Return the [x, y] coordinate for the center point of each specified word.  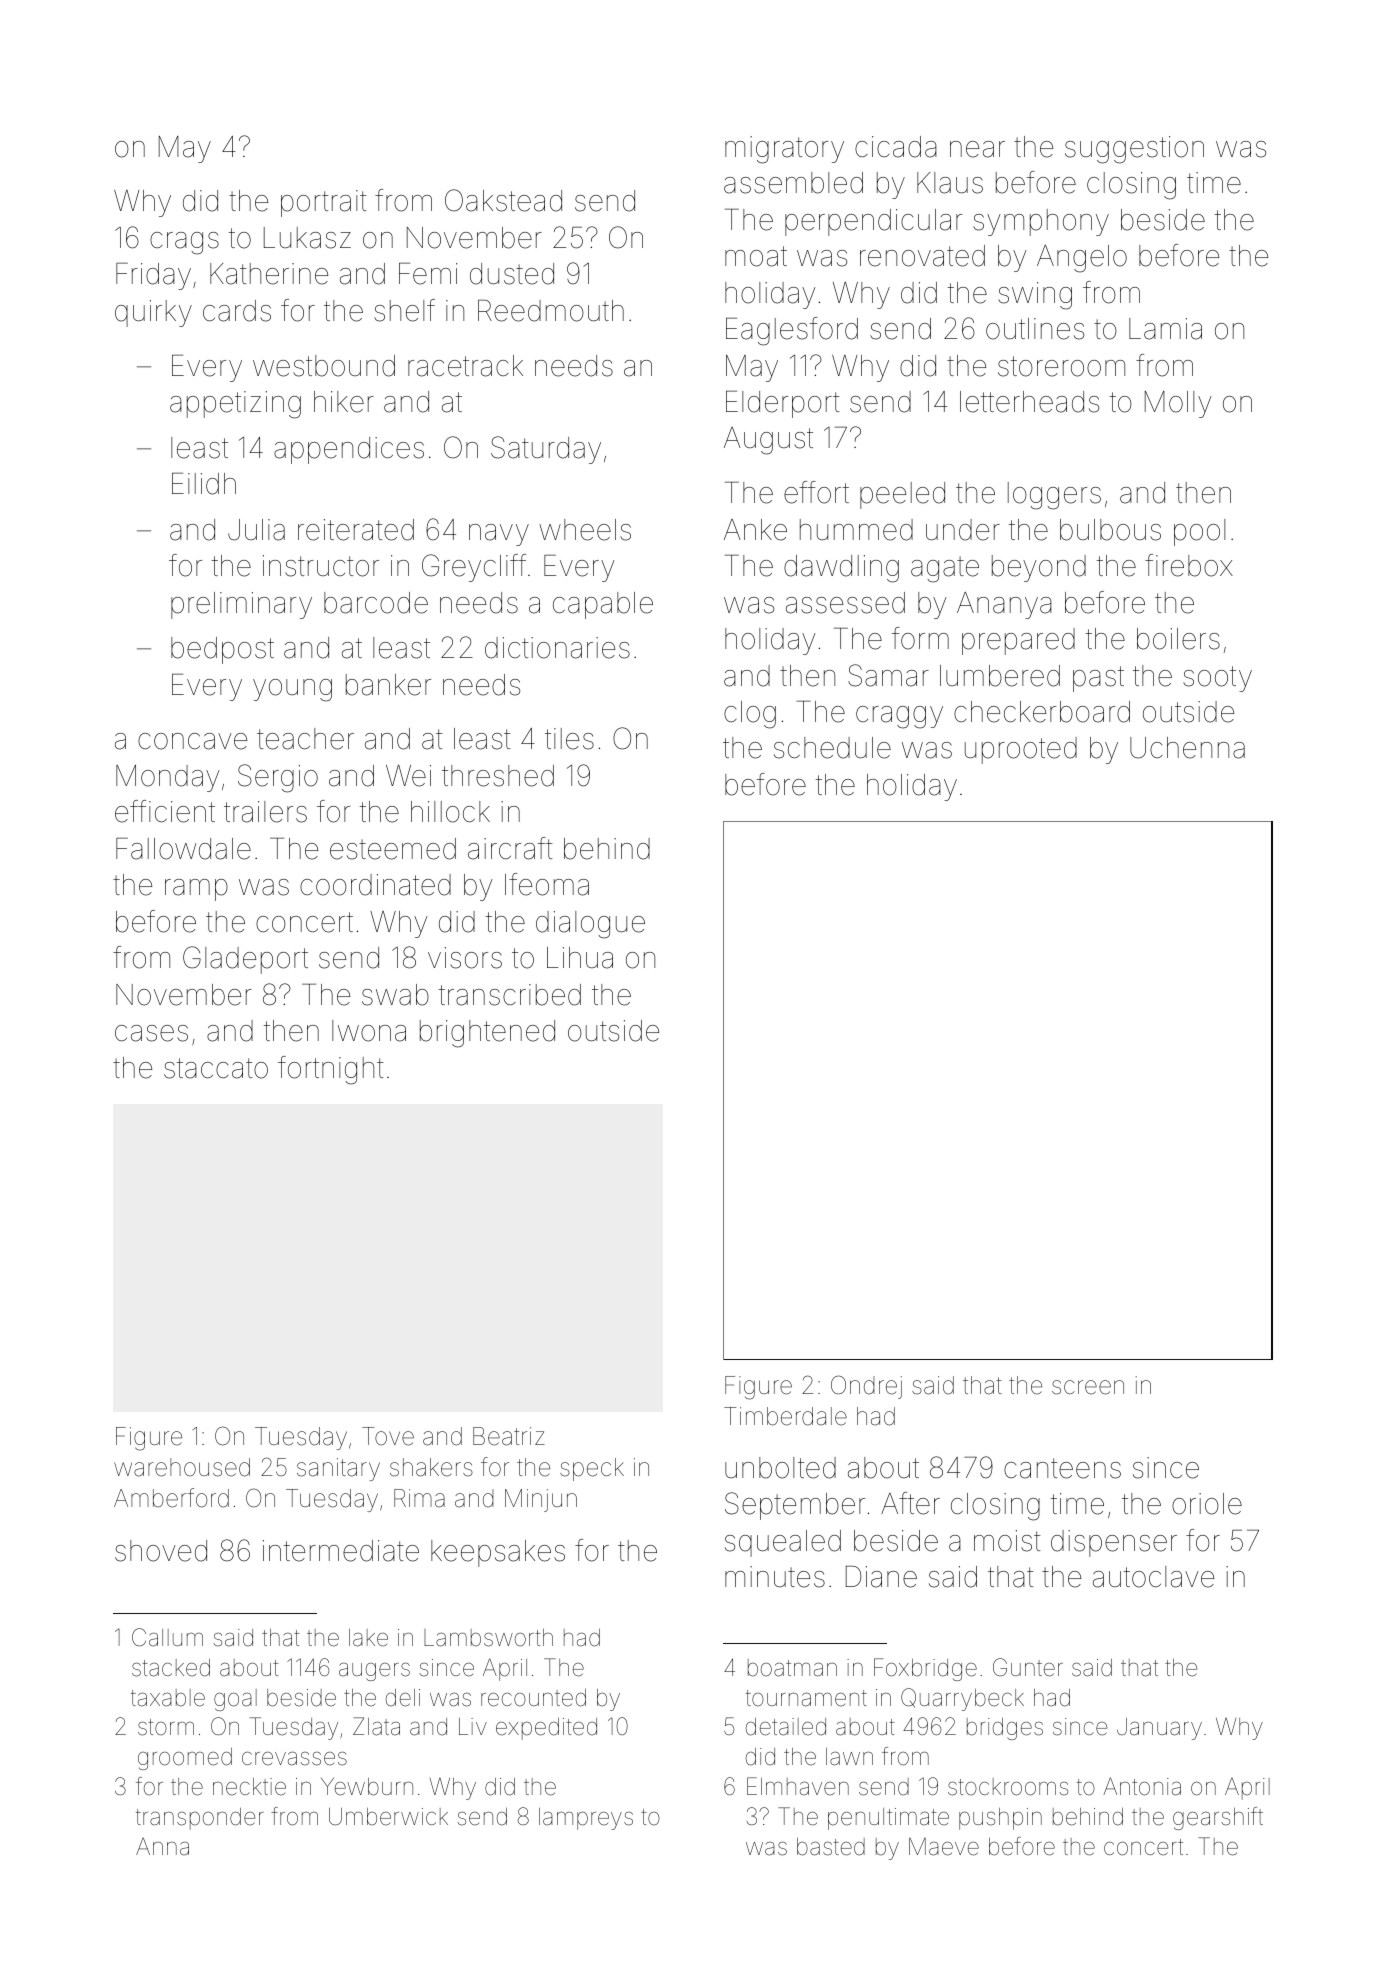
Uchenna [1187, 748]
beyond [1039, 568]
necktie [249, 1787]
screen [1088, 1387]
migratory [784, 150]
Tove [388, 1436]
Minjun [541, 1500]
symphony [1041, 222]
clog [750, 715]
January [1159, 1729]
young [292, 690]
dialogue [590, 925]
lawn [849, 1757]
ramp [196, 890]
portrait [324, 203]
